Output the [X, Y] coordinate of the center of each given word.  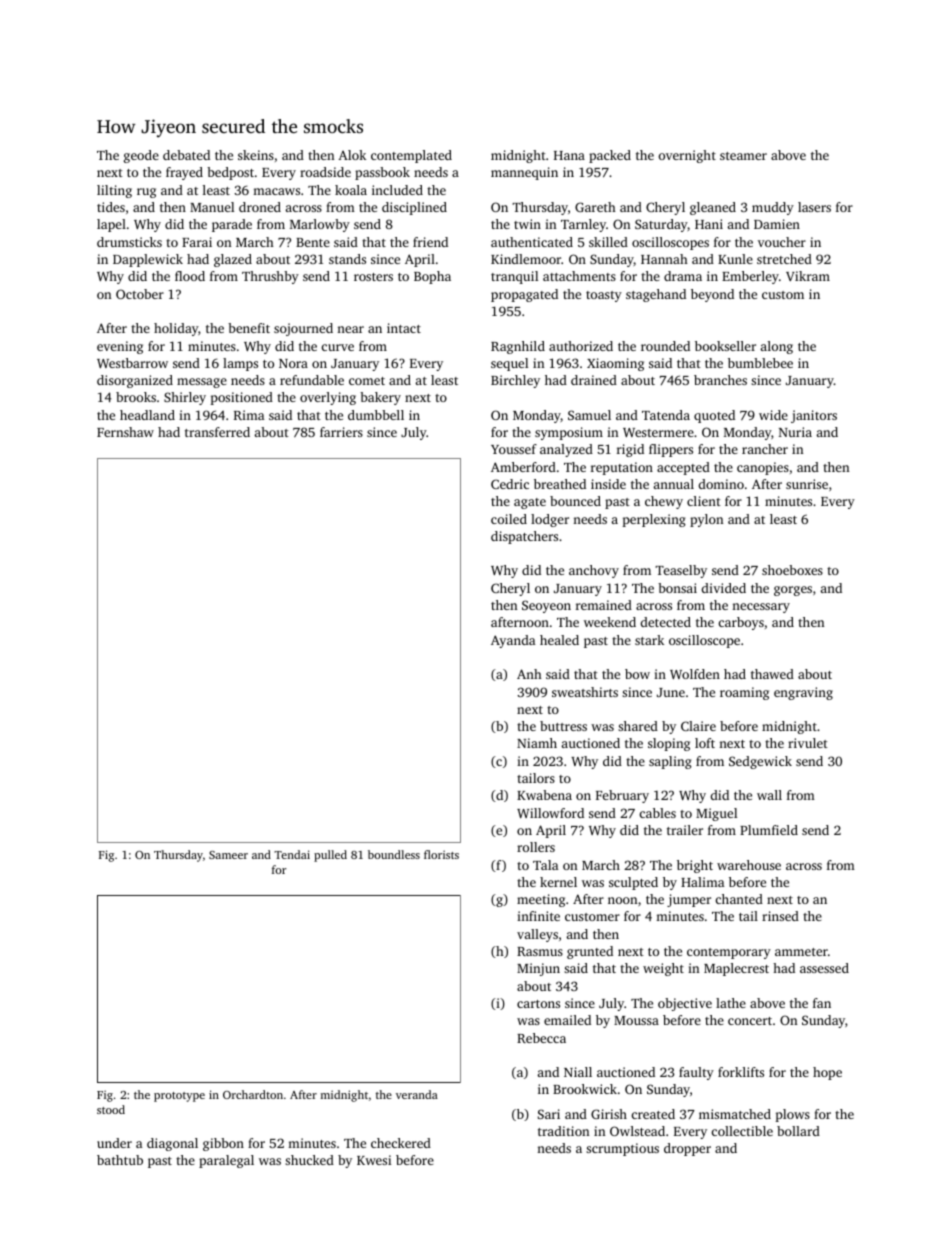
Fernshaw [125, 432]
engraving [803, 693]
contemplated [411, 156]
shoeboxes [792, 570]
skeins [256, 155]
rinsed [780, 916]
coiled [509, 519]
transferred [217, 432]
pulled [330, 856]
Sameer [228, 855]
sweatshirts [585, 692]
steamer [743, 156]
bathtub [120, 1160]
